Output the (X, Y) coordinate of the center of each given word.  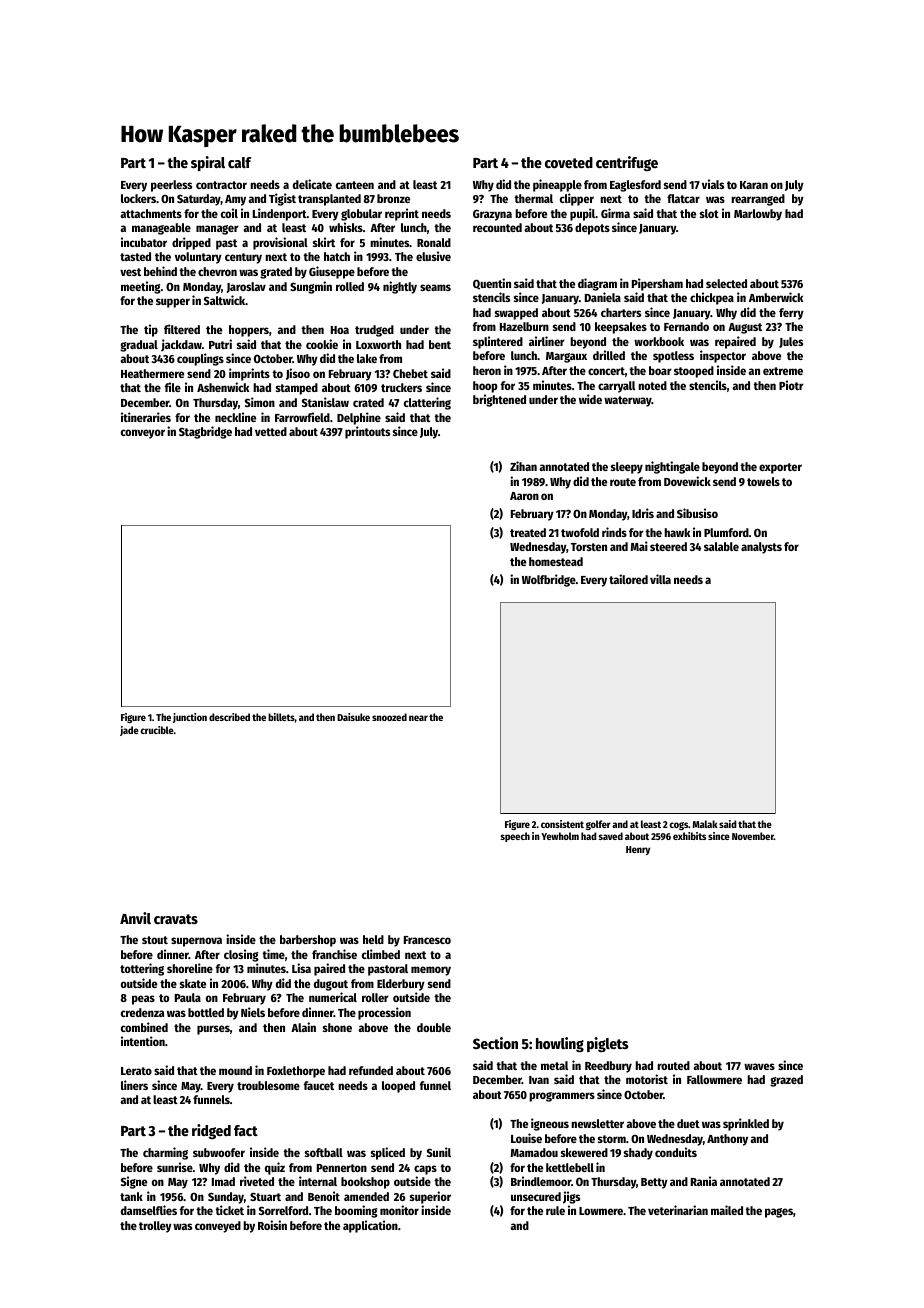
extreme (783, 371)
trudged (374, 331)
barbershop (308, 941)
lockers (138, 198)
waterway (628, 401)
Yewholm (560, 836)
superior (430, 1197)
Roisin (272, 1225)
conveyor (143, 434)
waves (759, 1066)
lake (367, 358)
